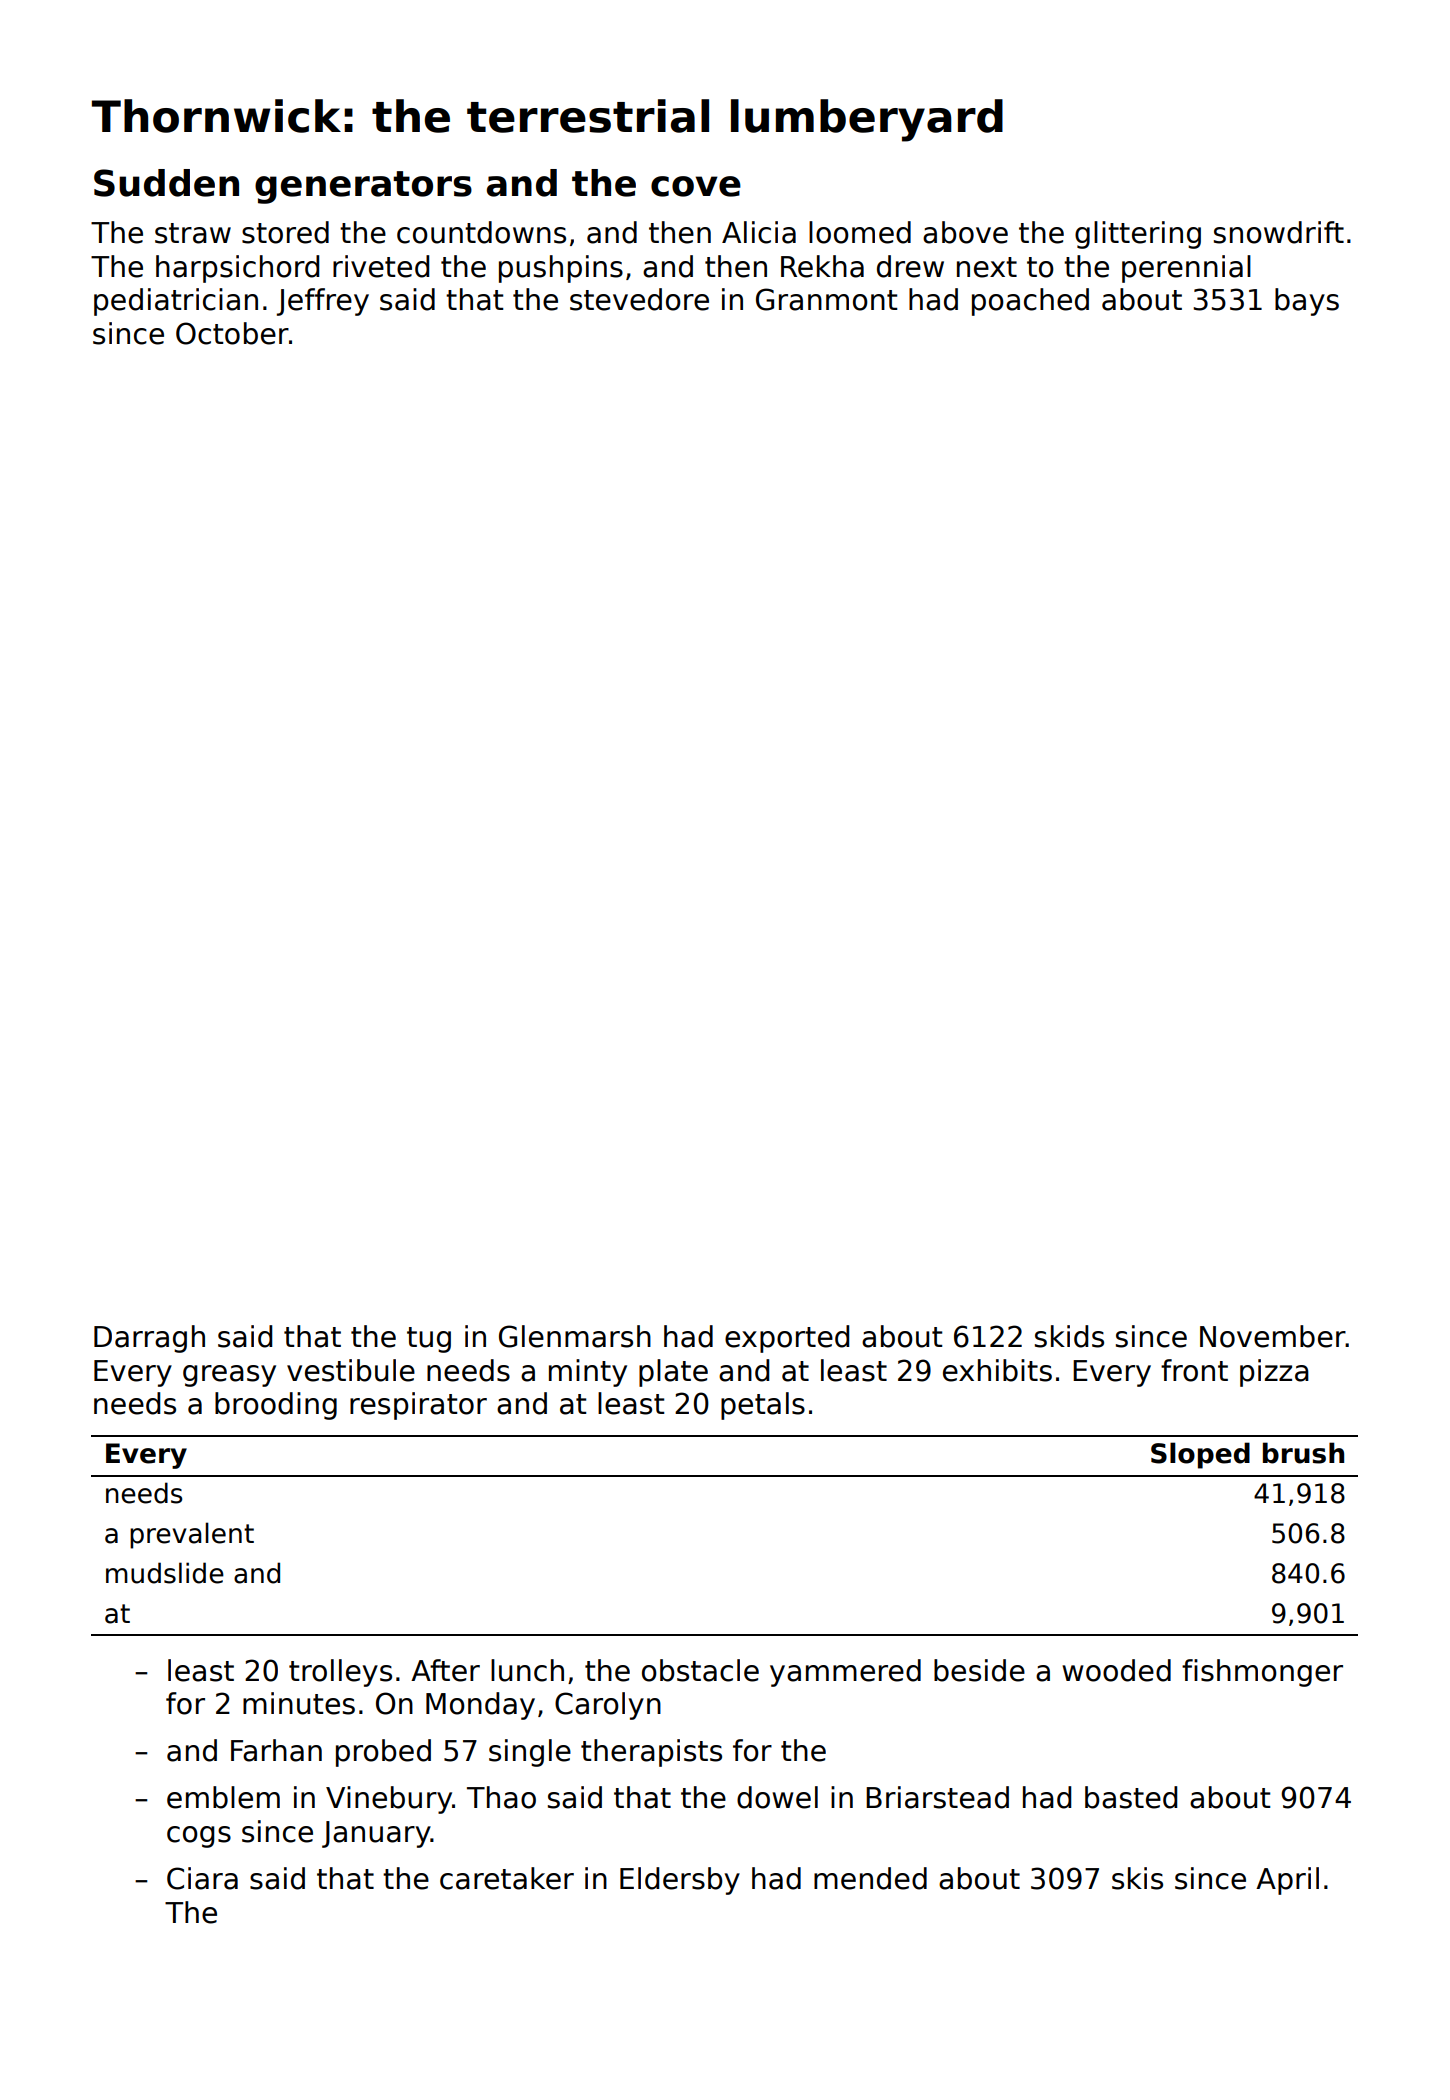 The width and height of the page is (1450, 2100). Describe the element at coordinates (232, 333) in the page. I see `October` at that location.
